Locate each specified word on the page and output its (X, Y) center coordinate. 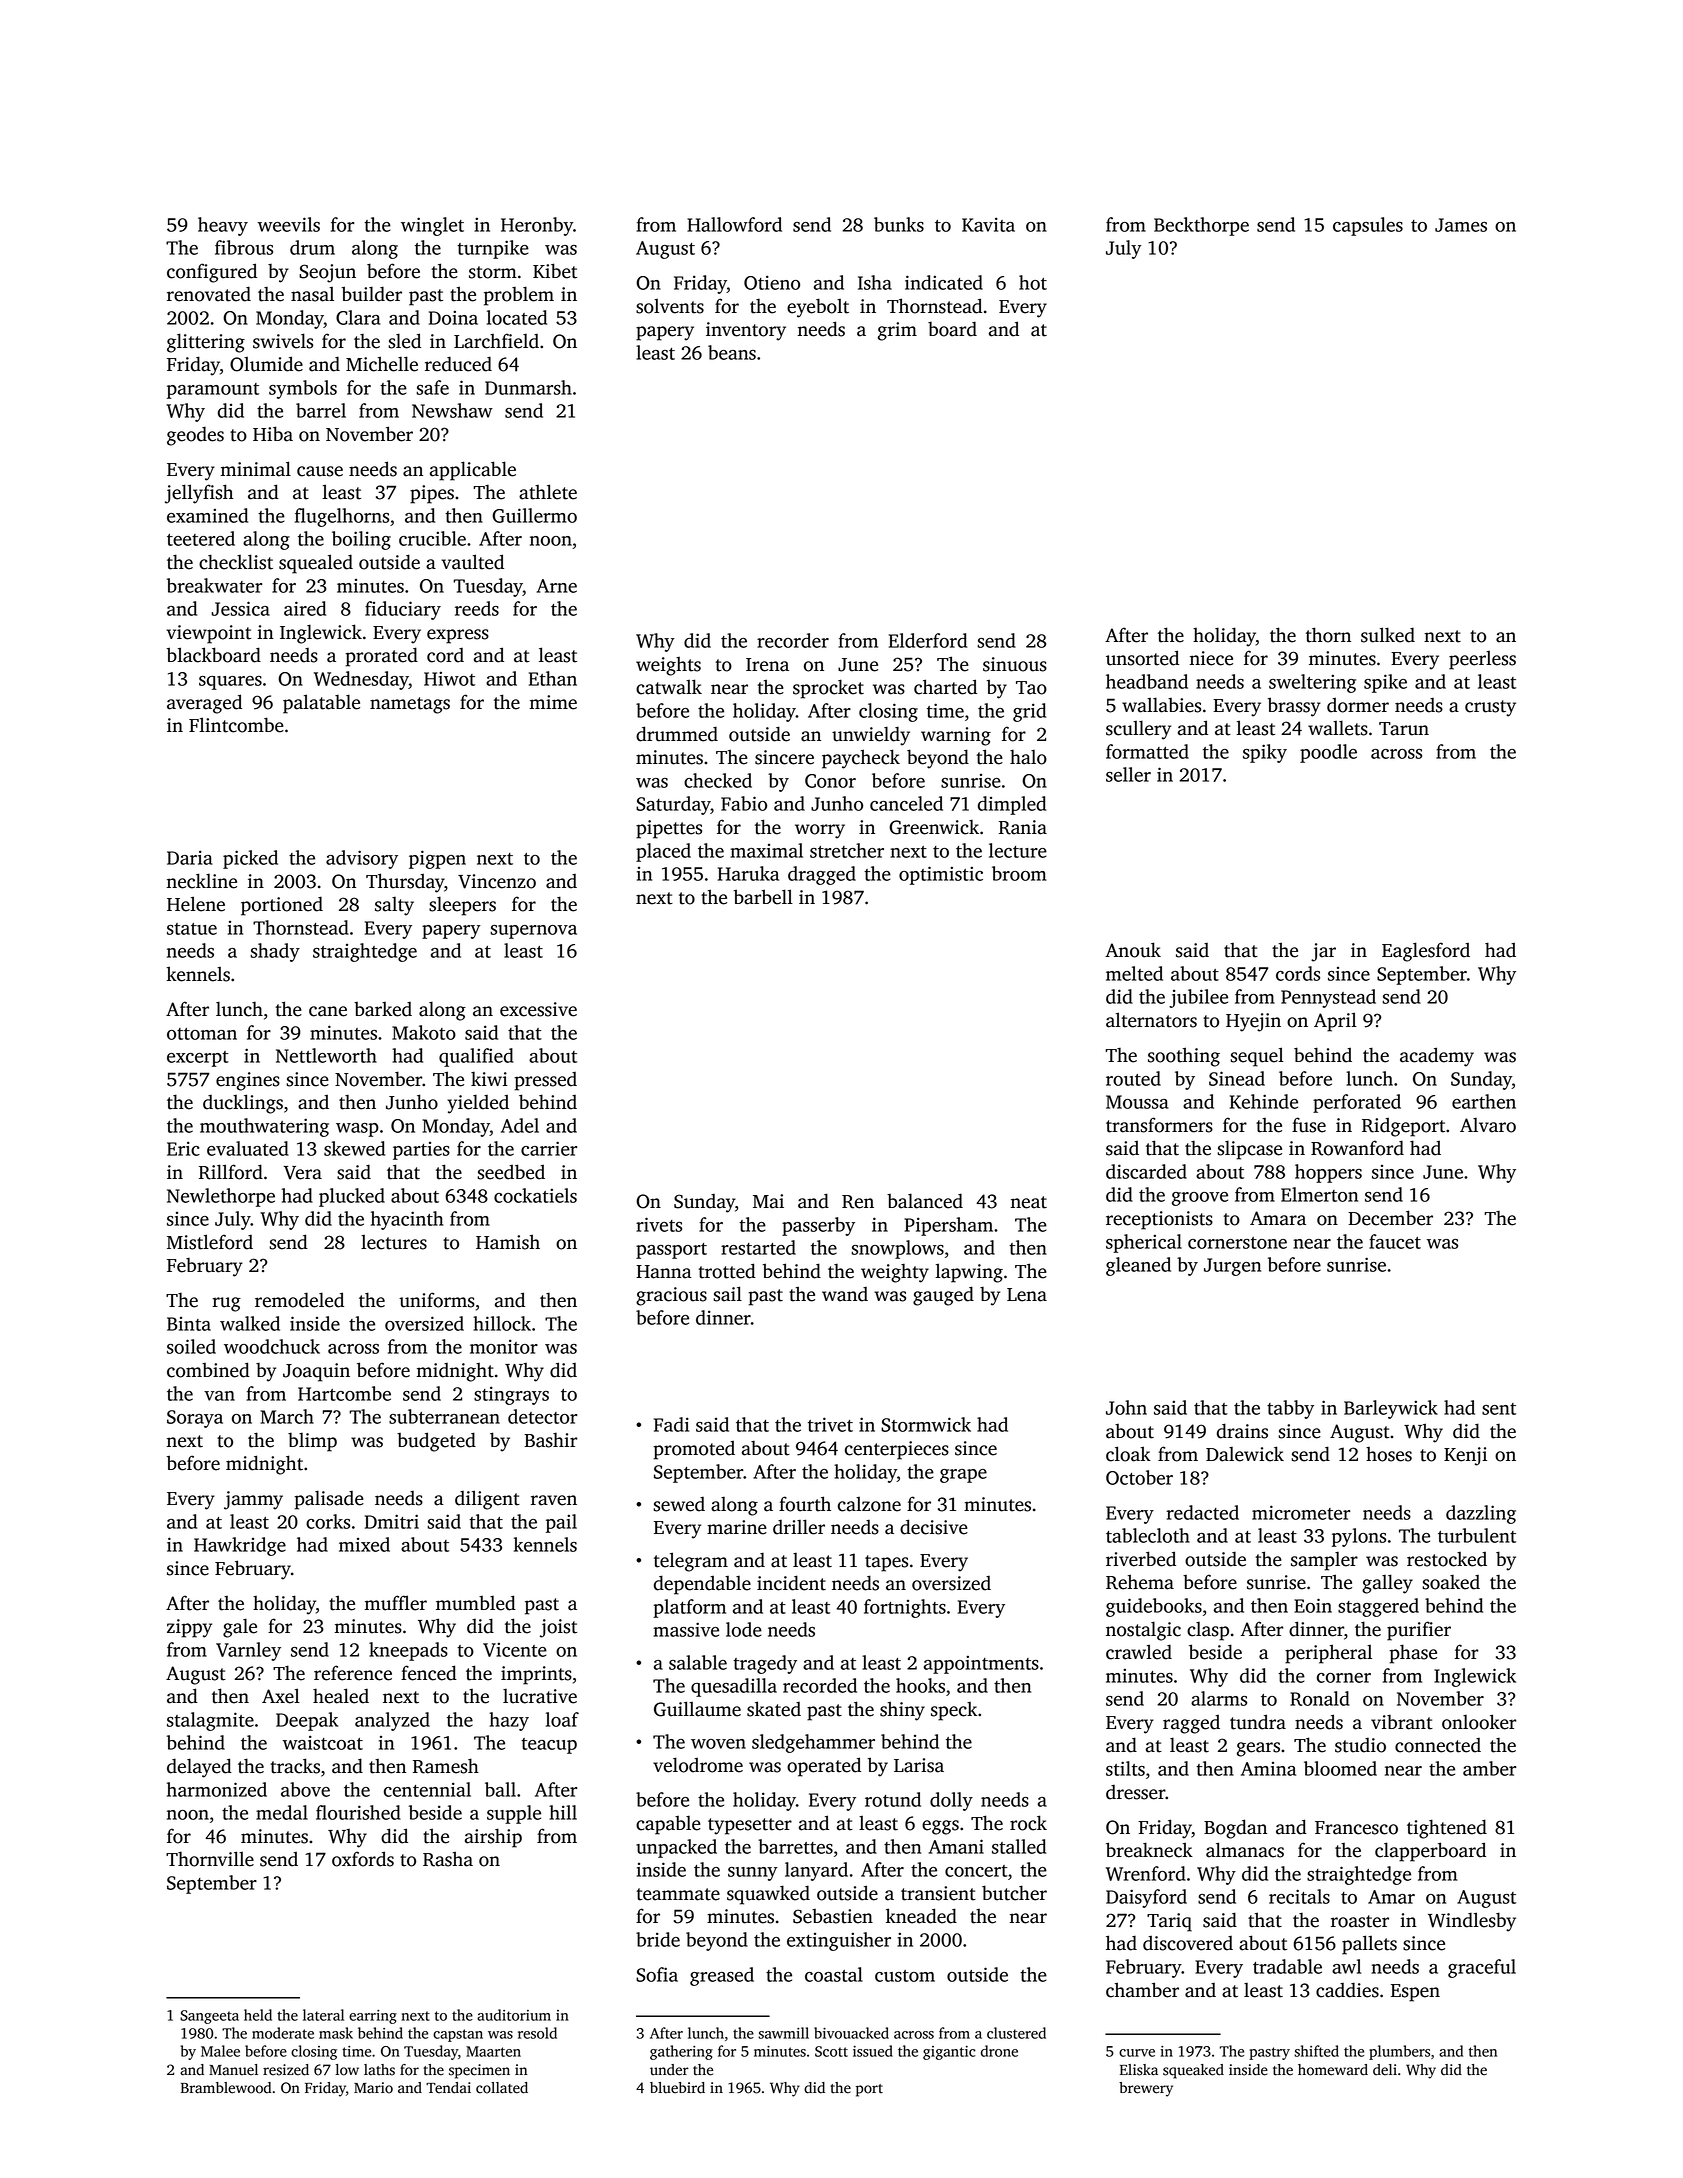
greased (722, 1976)
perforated (1357, 1103)
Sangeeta (209, 2017)
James (1461, 225)
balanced (925, 1201)
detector (542, 1416)
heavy (223, 226)
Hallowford (734, 224)
